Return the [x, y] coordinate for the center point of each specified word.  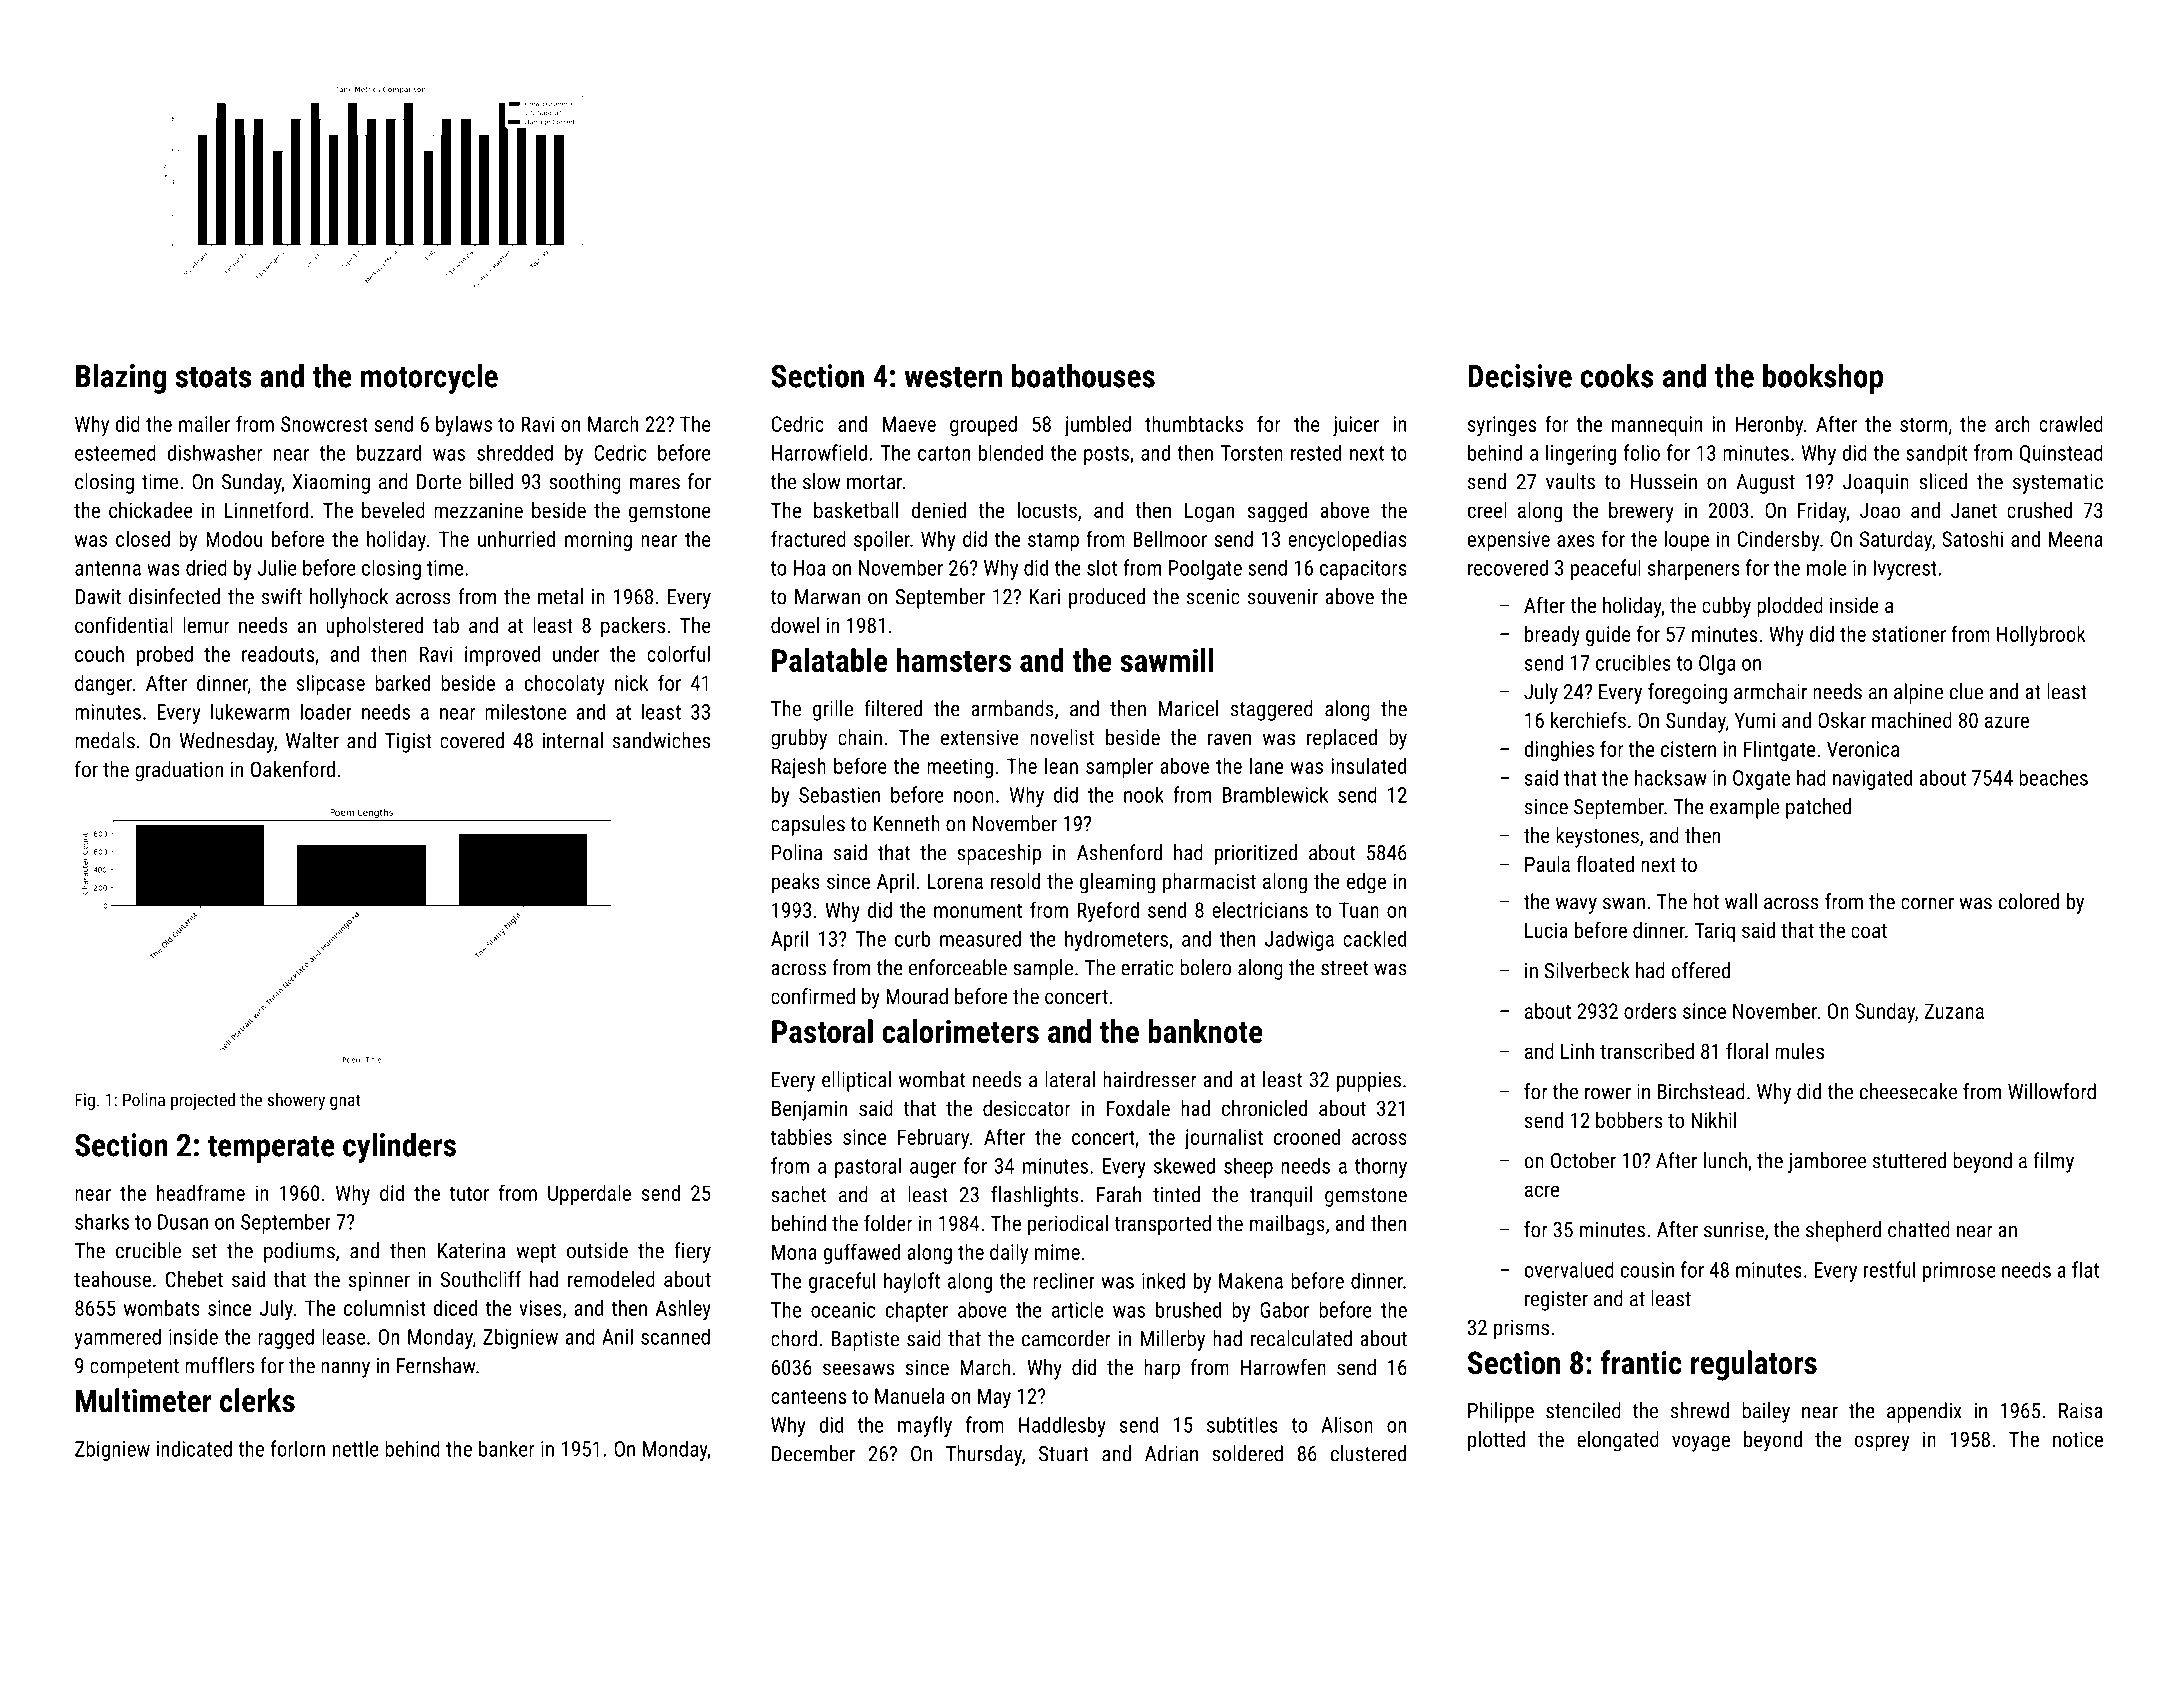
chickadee [151, 510]
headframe [201, 1192]
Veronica [1863, 749]
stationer [1909, 634]
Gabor [1284, 1309]
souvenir [1283, 597]
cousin [1647, 1270]
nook [1144, 794]
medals [105, 740]
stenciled [1583, 1410]
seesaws [858, 1369]
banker [507, 1448]
